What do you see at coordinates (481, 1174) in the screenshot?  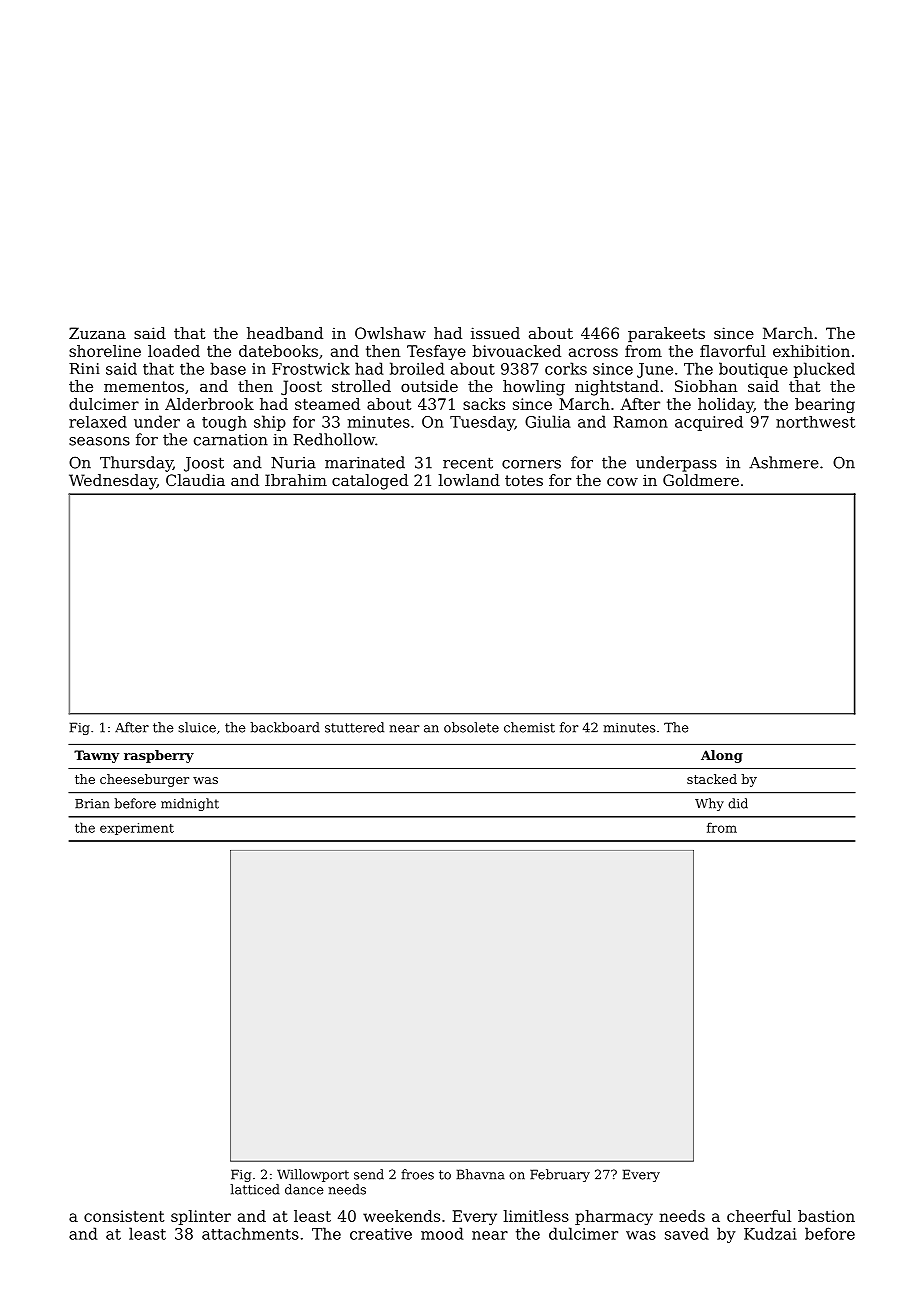 I see `Bhavna` at bounding box center [481, 1174].
